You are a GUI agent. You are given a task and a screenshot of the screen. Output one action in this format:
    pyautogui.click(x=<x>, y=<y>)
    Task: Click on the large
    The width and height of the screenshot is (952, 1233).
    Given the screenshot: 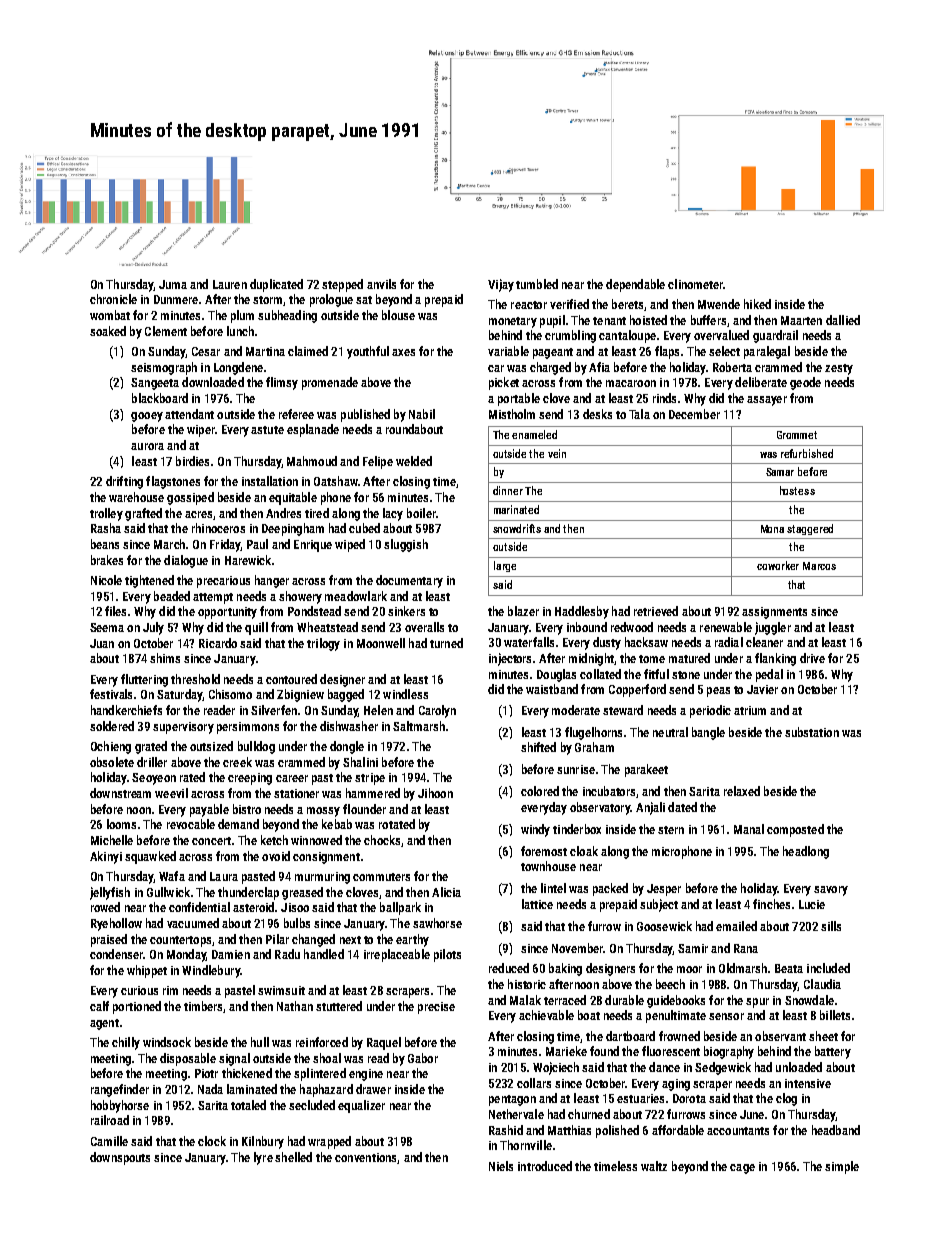 What is the action you would take?
    pyautogui.click(x=505, y=566)
